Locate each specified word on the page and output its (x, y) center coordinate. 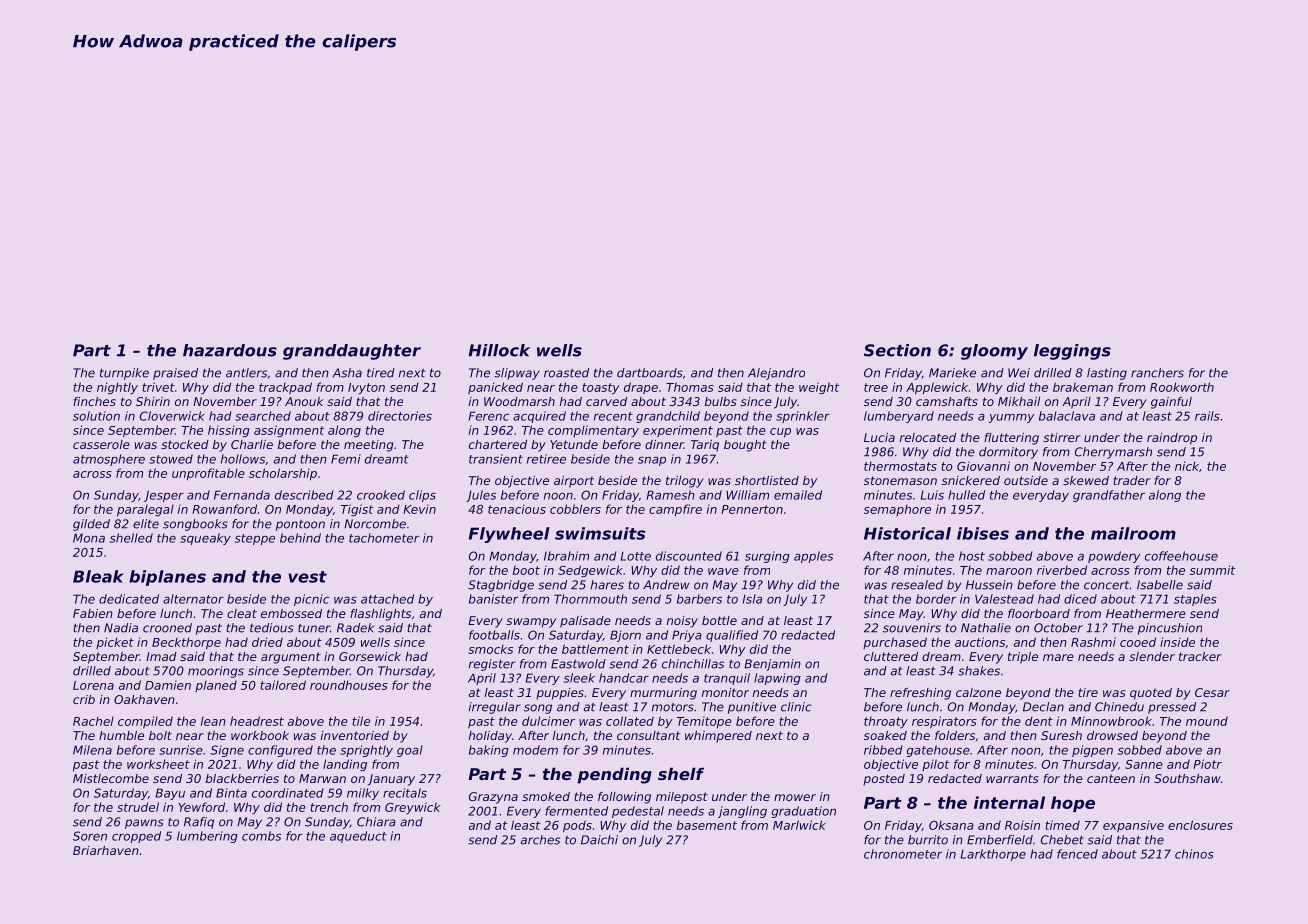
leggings (1072, 352)
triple (1023, 658)
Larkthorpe (993, 855)
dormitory (1008, 453)
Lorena (93, 685)
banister (493, 599)
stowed (171, 459)
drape (641, 388)
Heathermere (1146, 613)
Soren (90, 836)
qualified (732, 636)
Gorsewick (370, 656)
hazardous (230, 350)
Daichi (599, 840)
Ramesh (671, 495)
